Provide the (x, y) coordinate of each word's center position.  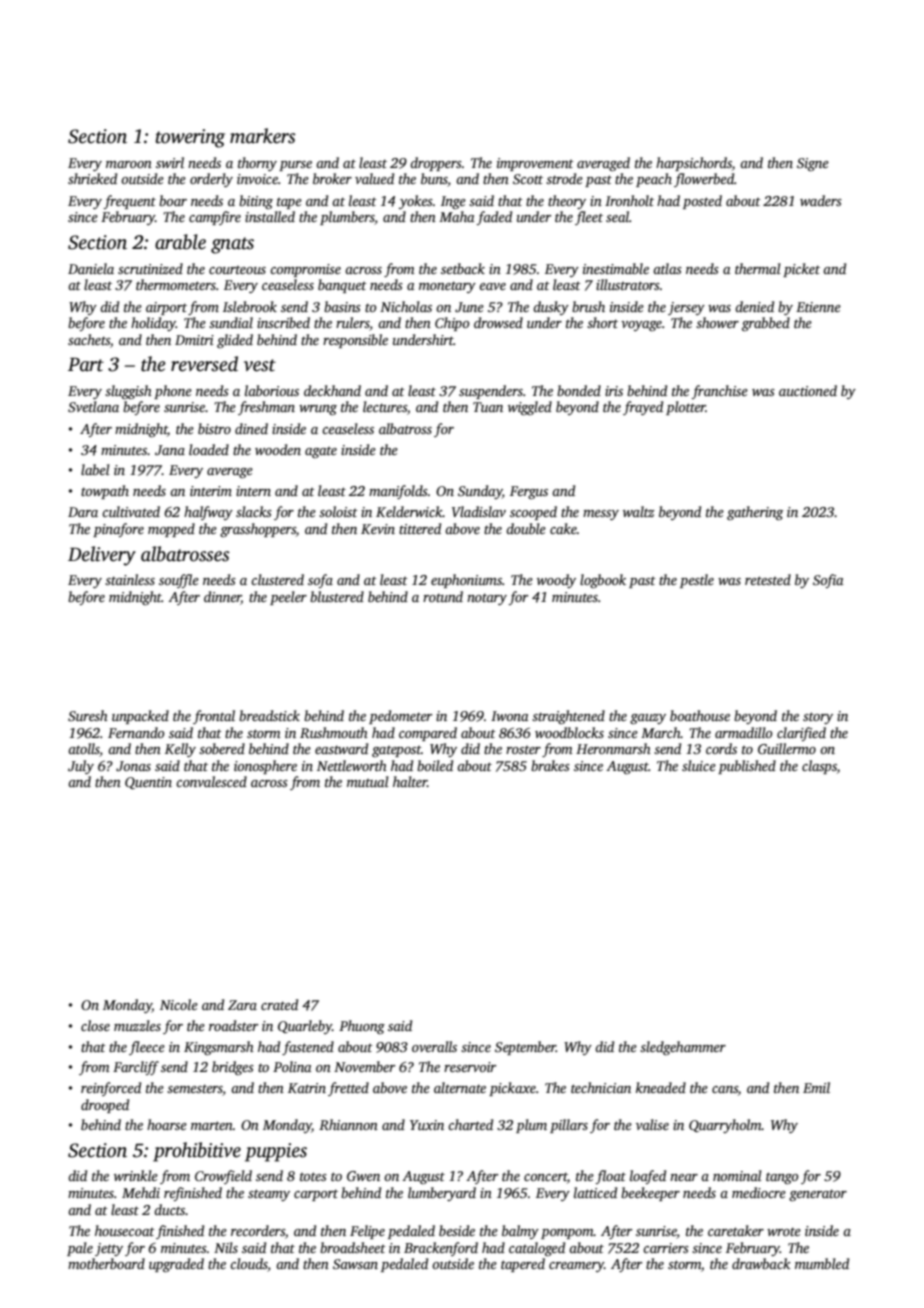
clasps (819, 767)
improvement (535, 164)
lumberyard (442, 1194)
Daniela (91, 268)
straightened (568, 717)
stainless (130, 579)
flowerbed (704, 180)
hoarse (167, 1124)
